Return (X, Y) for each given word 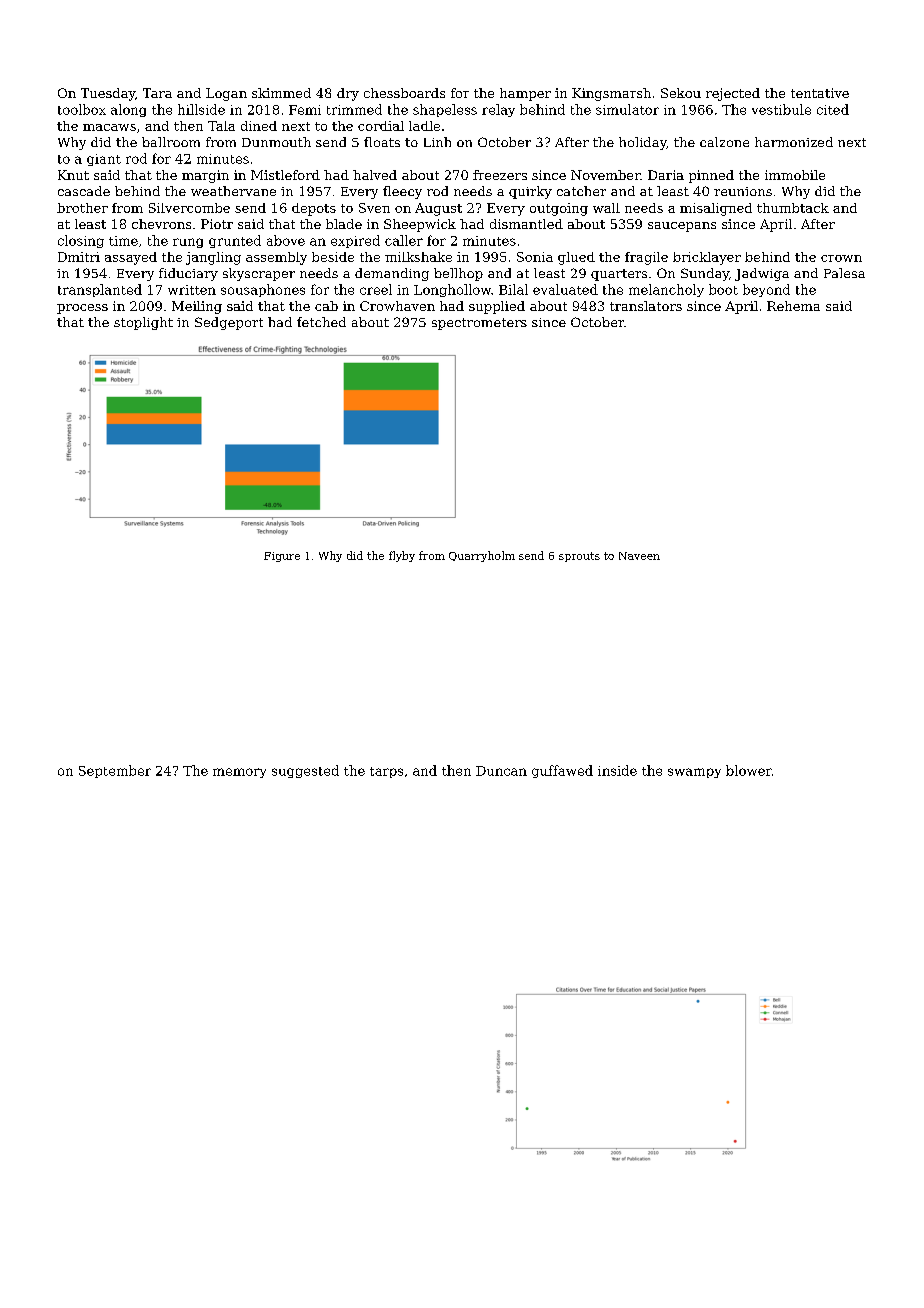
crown (841, 258)
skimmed (281, 93)
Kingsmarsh (611, 94)
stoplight (143, 323)
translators (646, 306)
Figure (282, 557)
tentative (820, 93)
